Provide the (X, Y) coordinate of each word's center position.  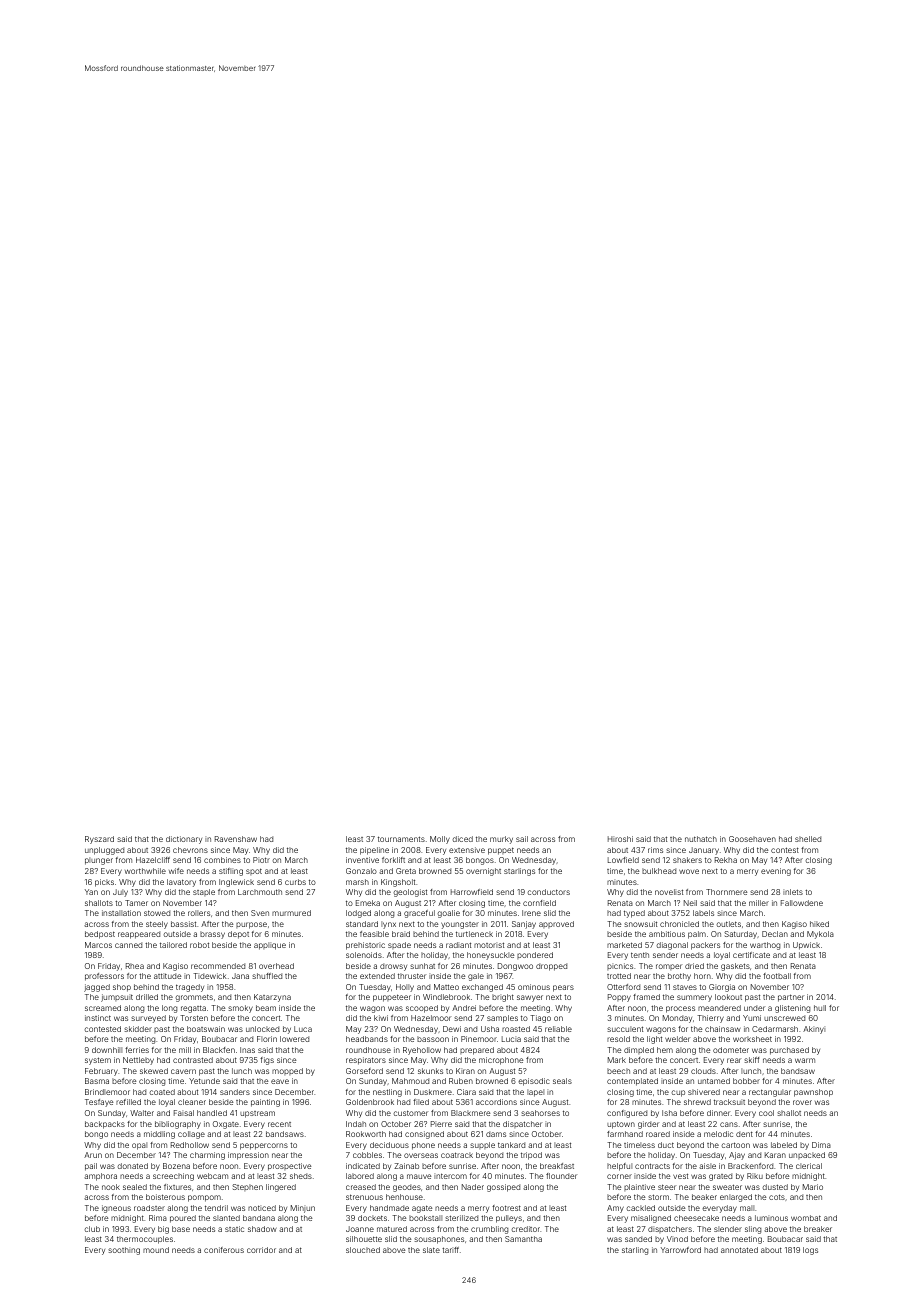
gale (476, 977)
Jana (240, 976)
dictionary (184, 840)
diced (462, 839)
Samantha (523, 1239)
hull (820, 1008)
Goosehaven (752, 839)
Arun (93, 1155)
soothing (124, 1251)
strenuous (364, 1197)
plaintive (639, 1187)
